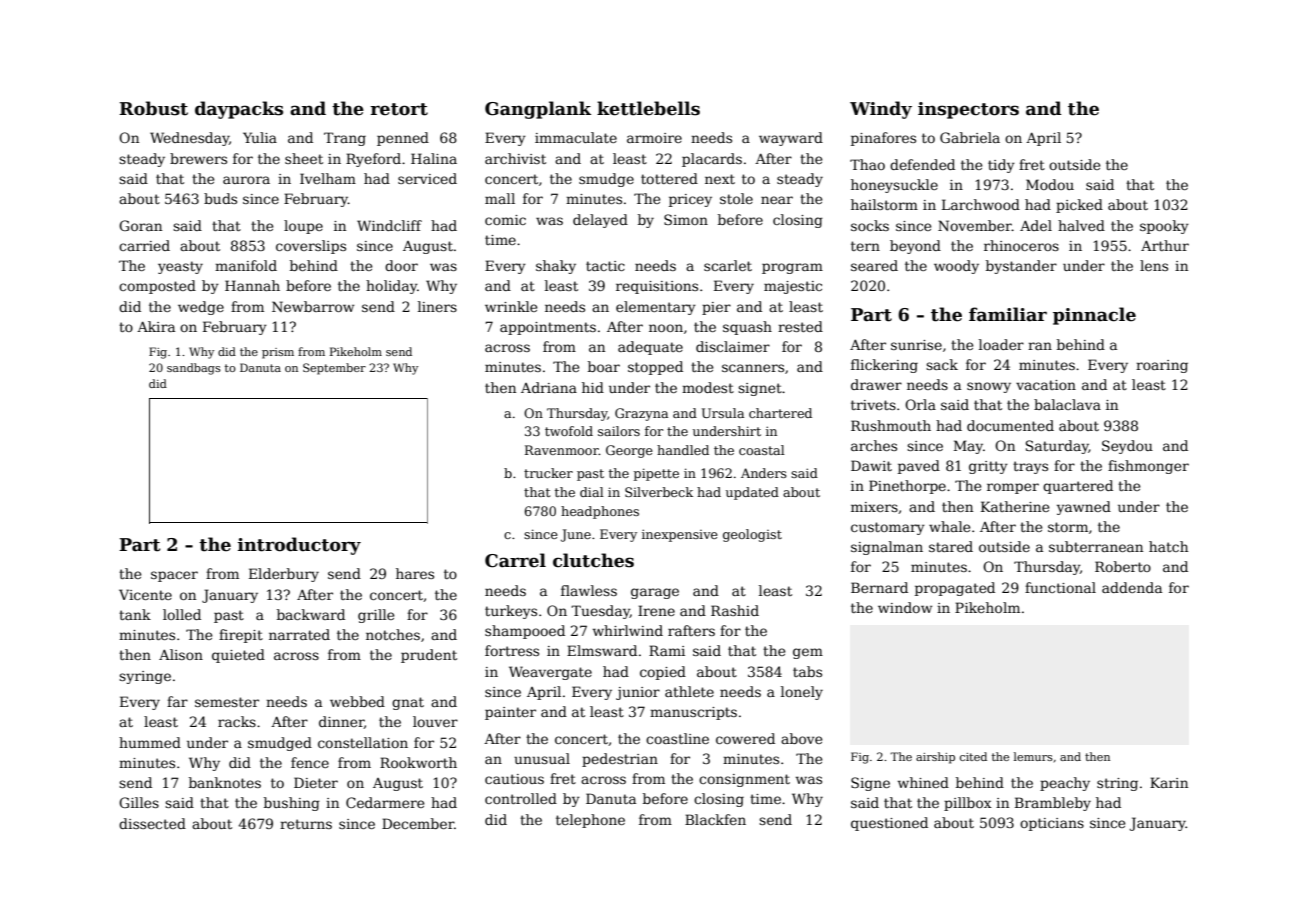  What do you see at coordinates (648, 108) in the image?
I see `kettlebells` at bounding box center [648, 108].
